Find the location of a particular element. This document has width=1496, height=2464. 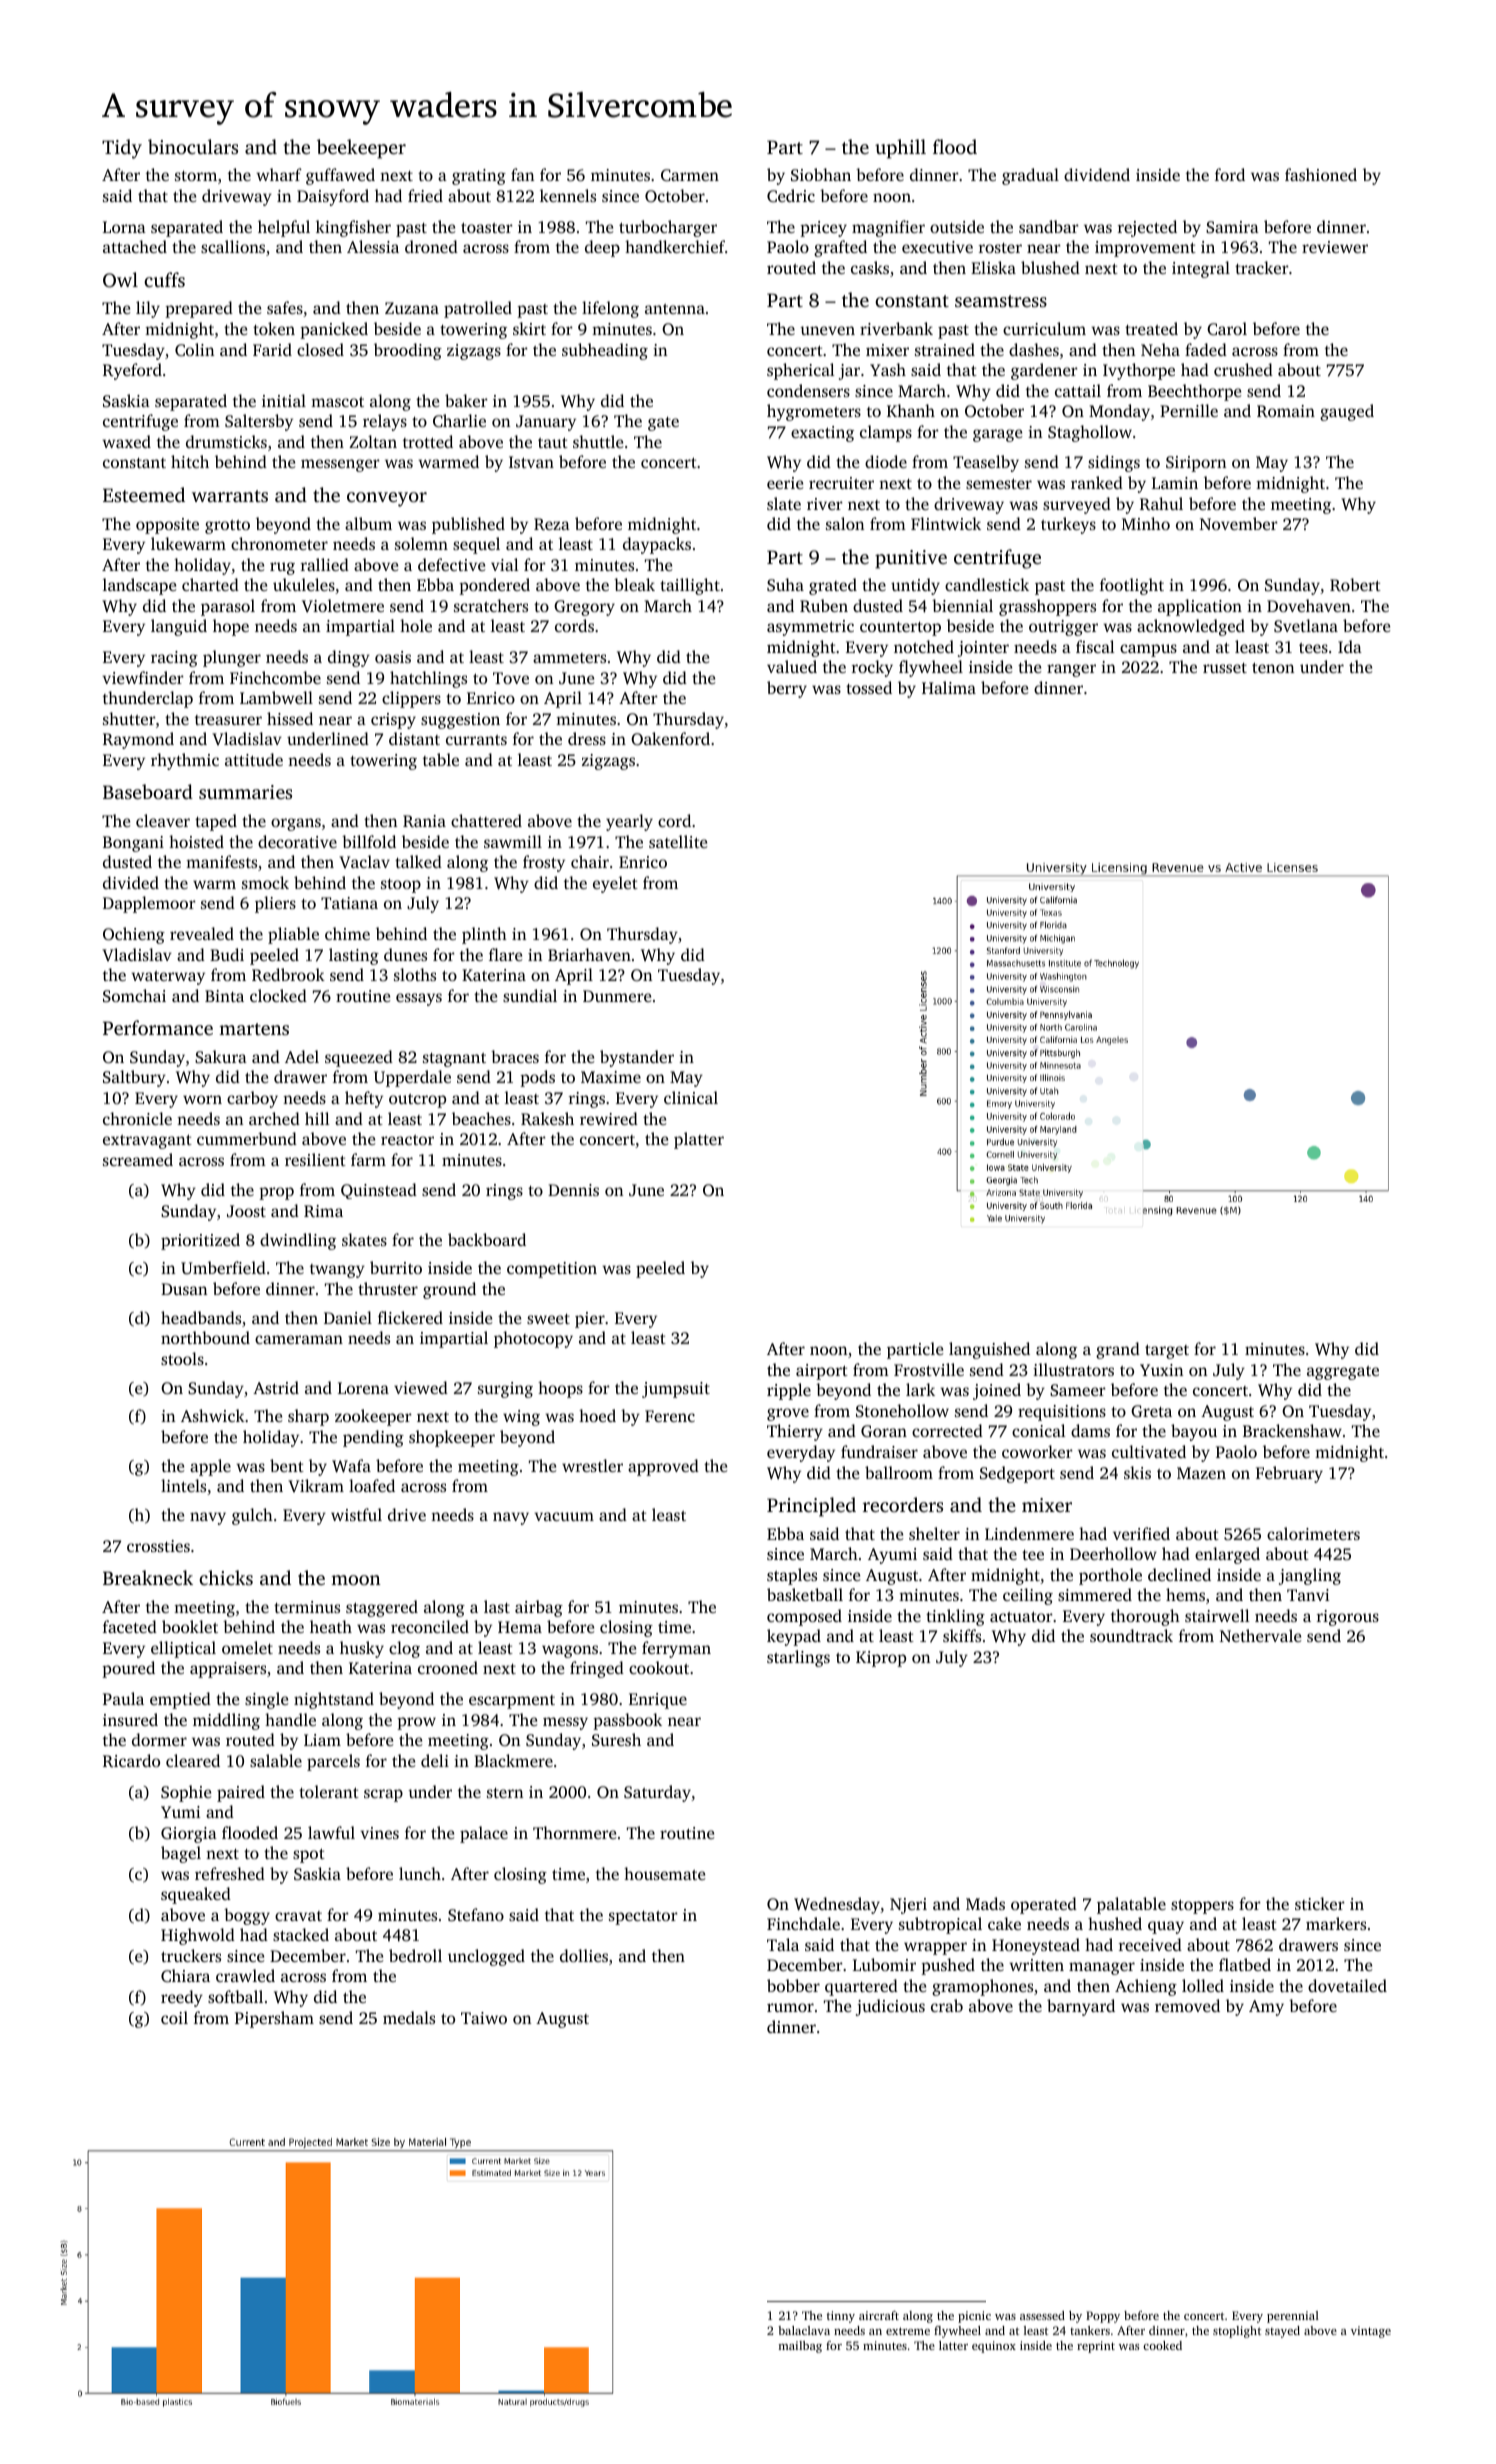

tinny is located at coordinates (841, 2317).
